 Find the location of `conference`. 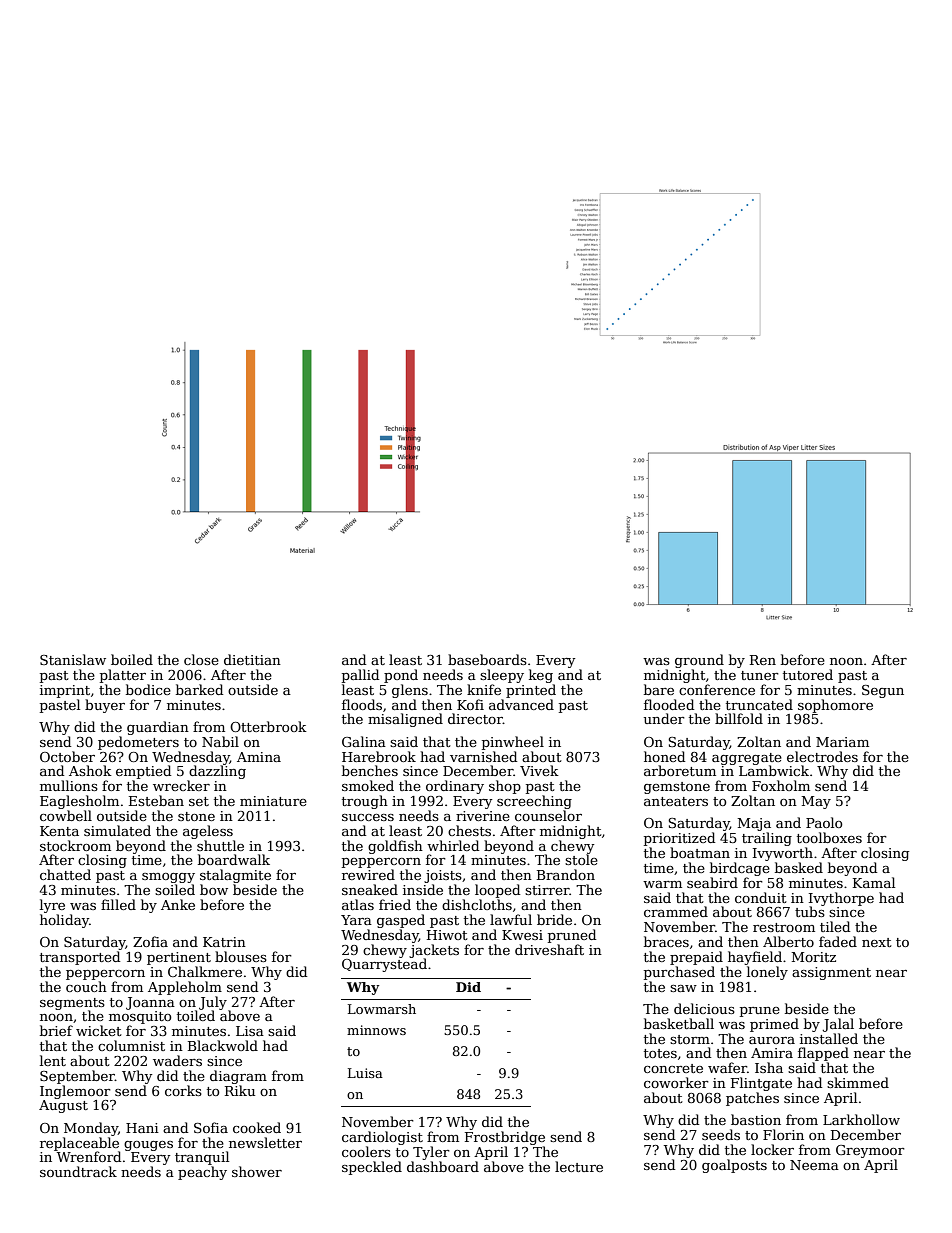

conference is located at coordinates (717, 689).
